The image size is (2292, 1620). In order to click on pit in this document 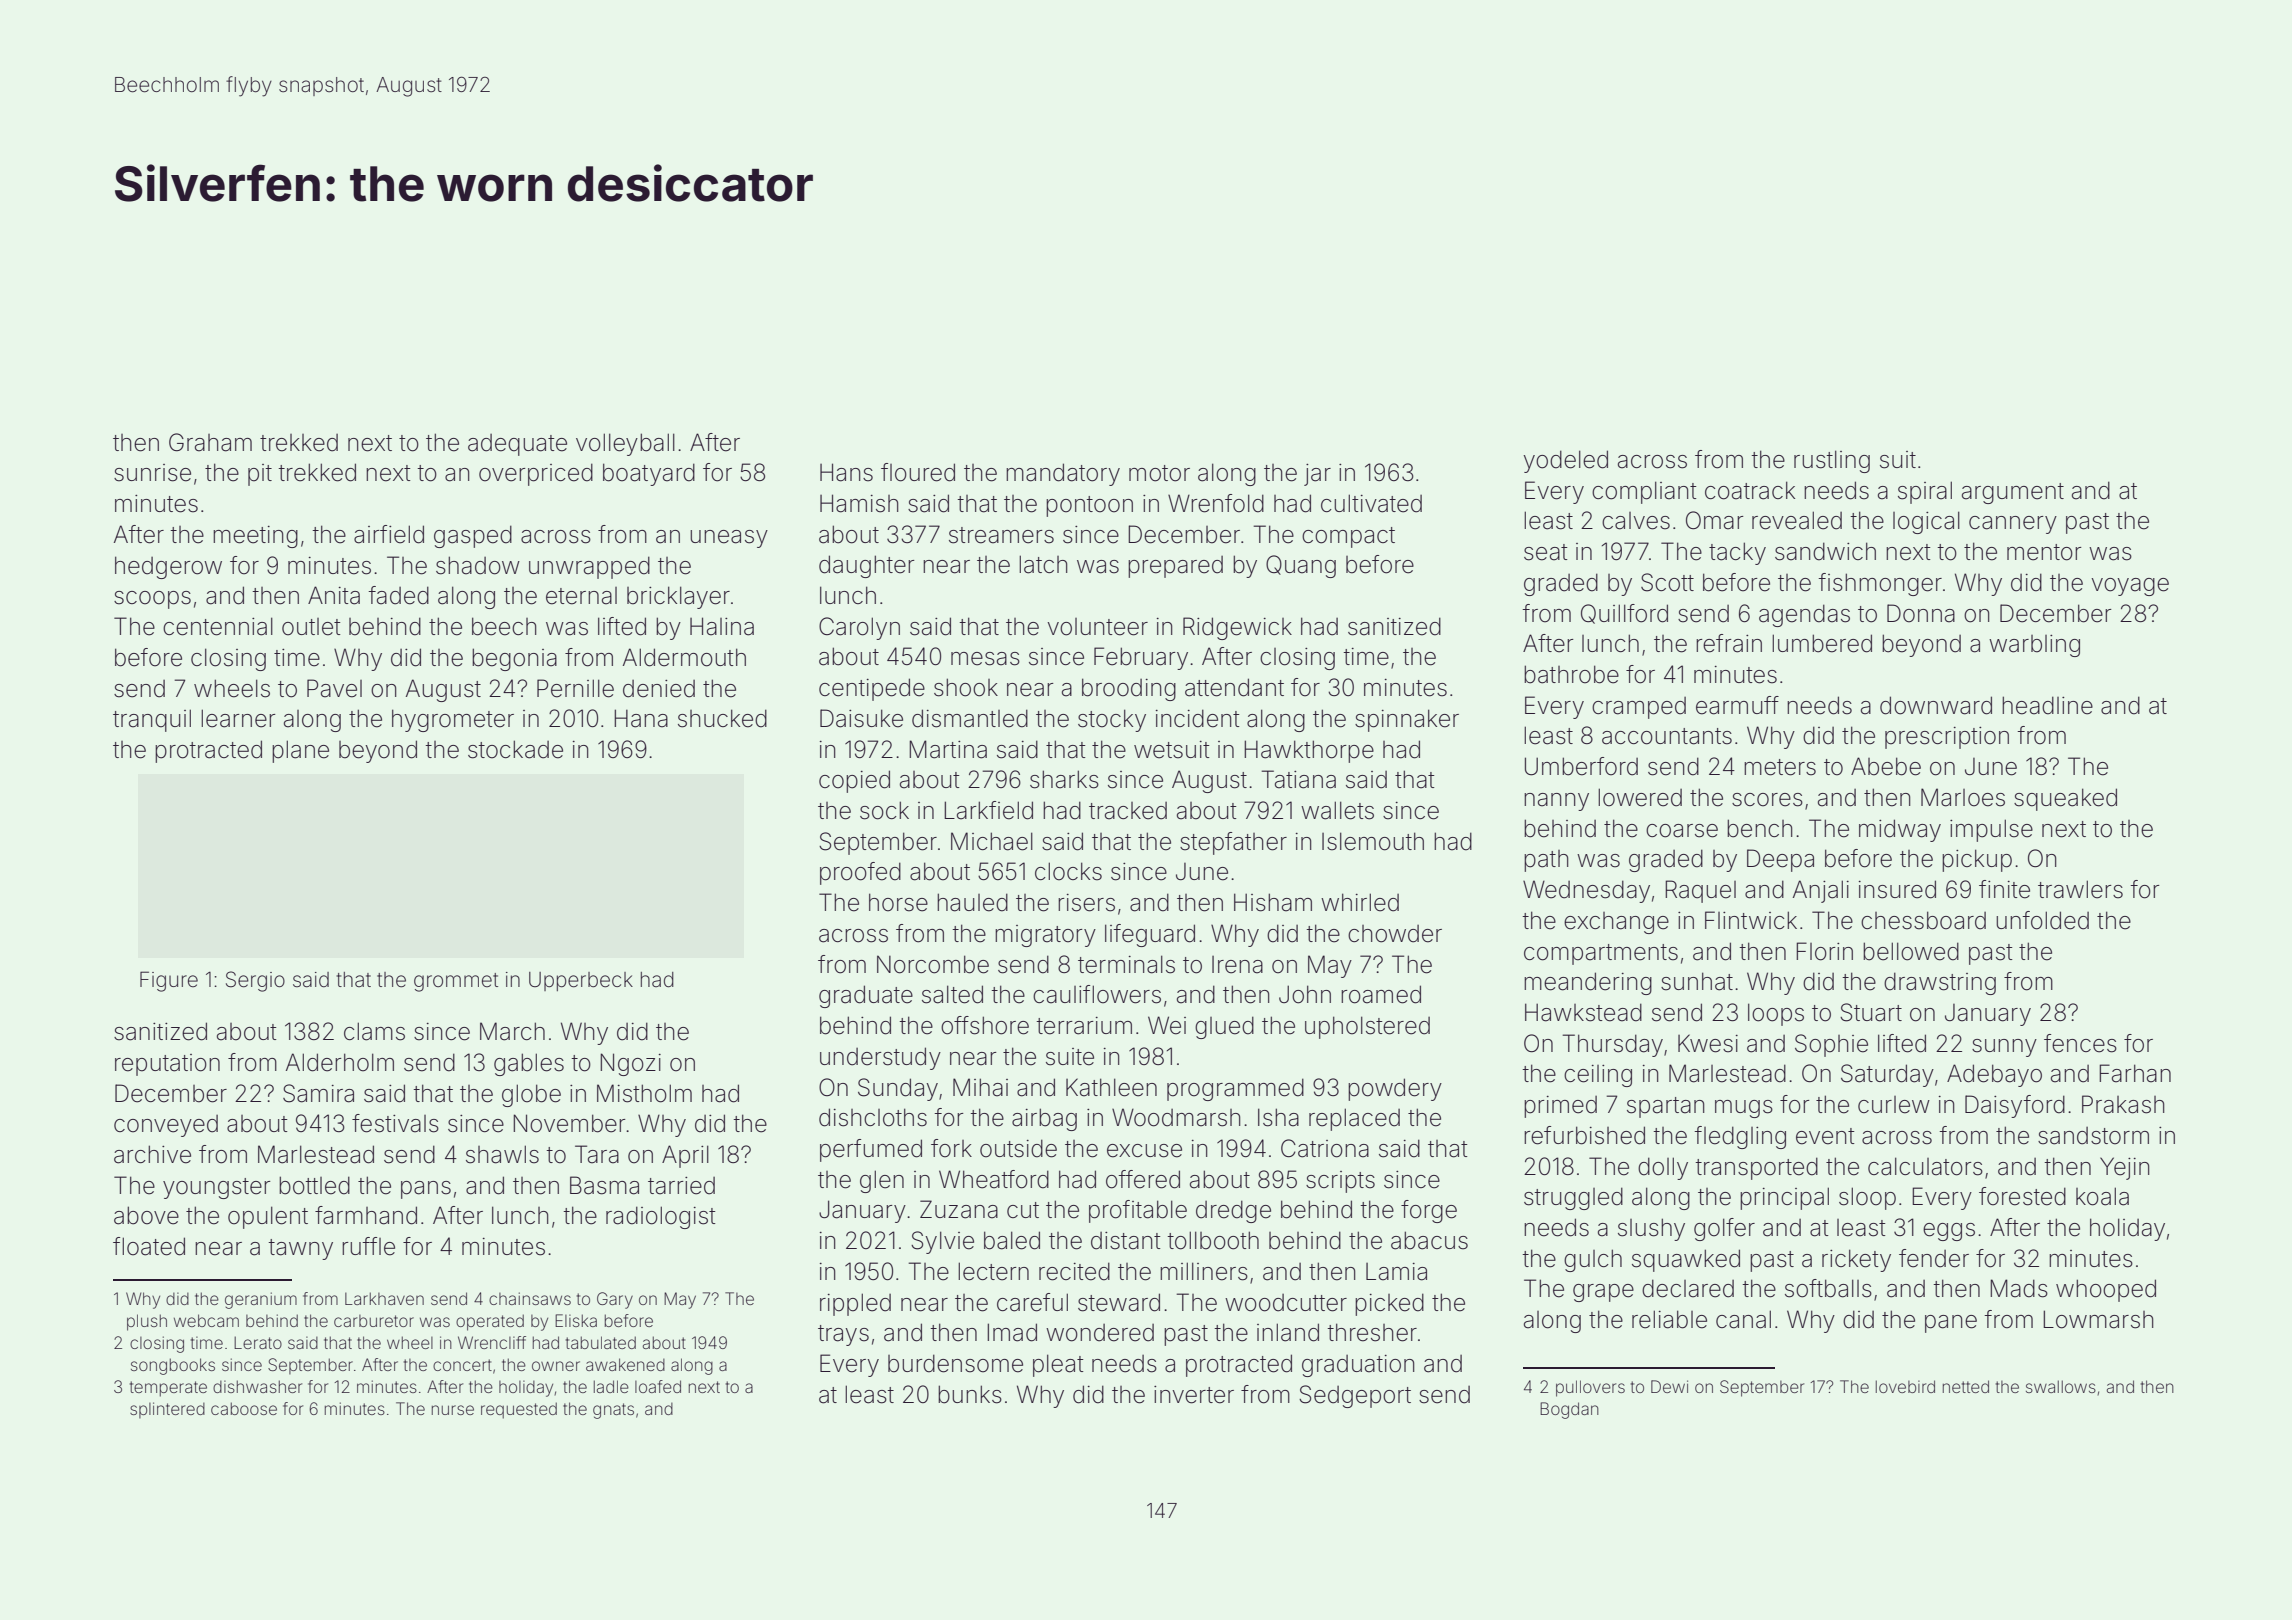, I will do `click(260, 475)`.
